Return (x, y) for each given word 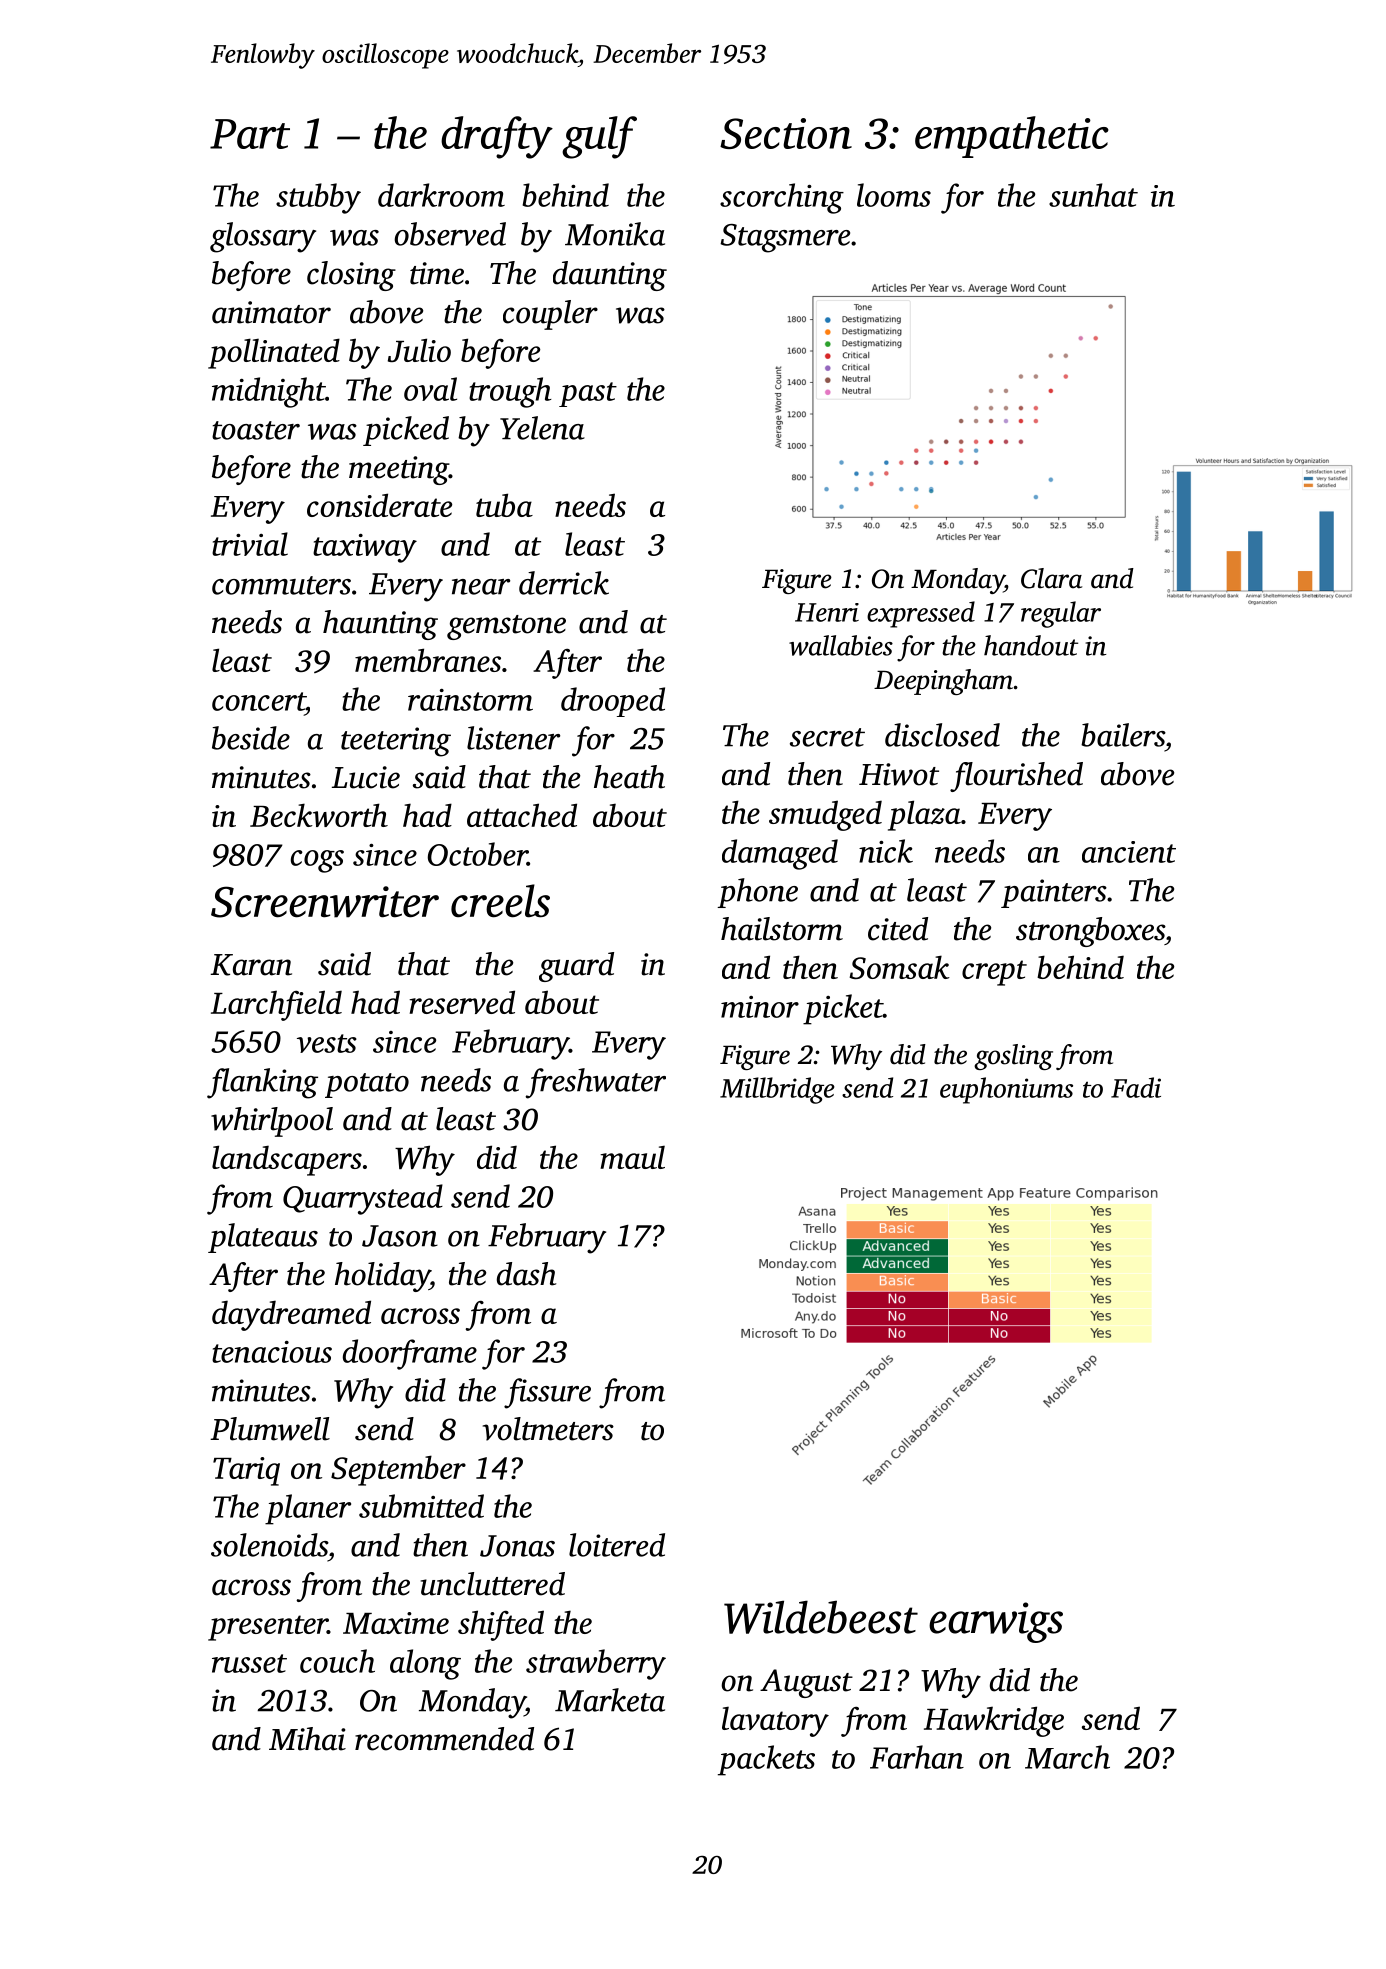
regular (1061, 614)
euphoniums (1006, 1090)
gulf (599, 137)
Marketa (610, 1700)
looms (894, 195)
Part (250, 134)
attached (522, 815)
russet (249, 1663)
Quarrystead (363, 1199)
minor (760, 1007)
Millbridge (777, 1090)
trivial (250, 544)
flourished (1016, 777)
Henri (827, 612)
